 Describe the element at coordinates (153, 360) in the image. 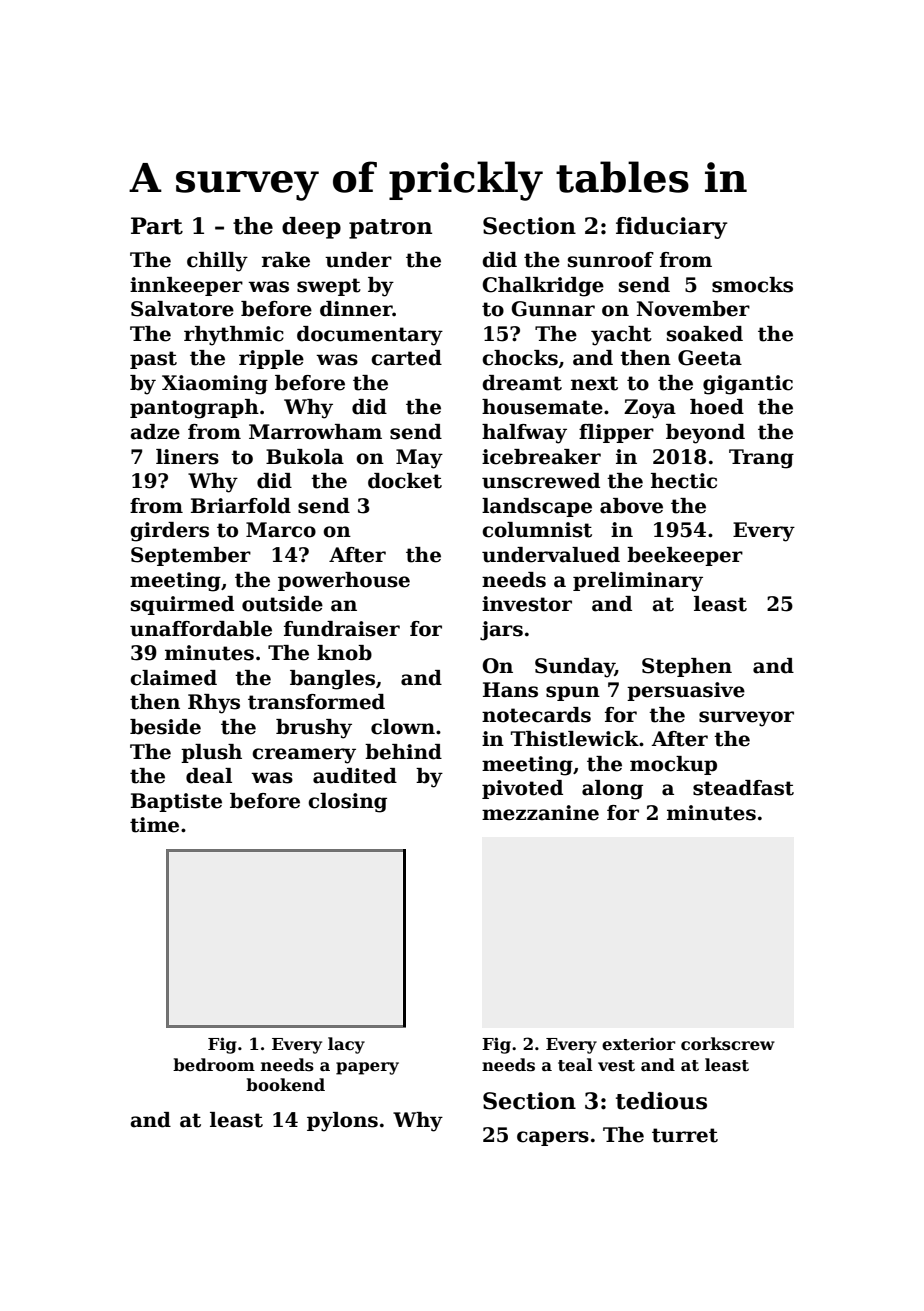

I see `past` at that location.
